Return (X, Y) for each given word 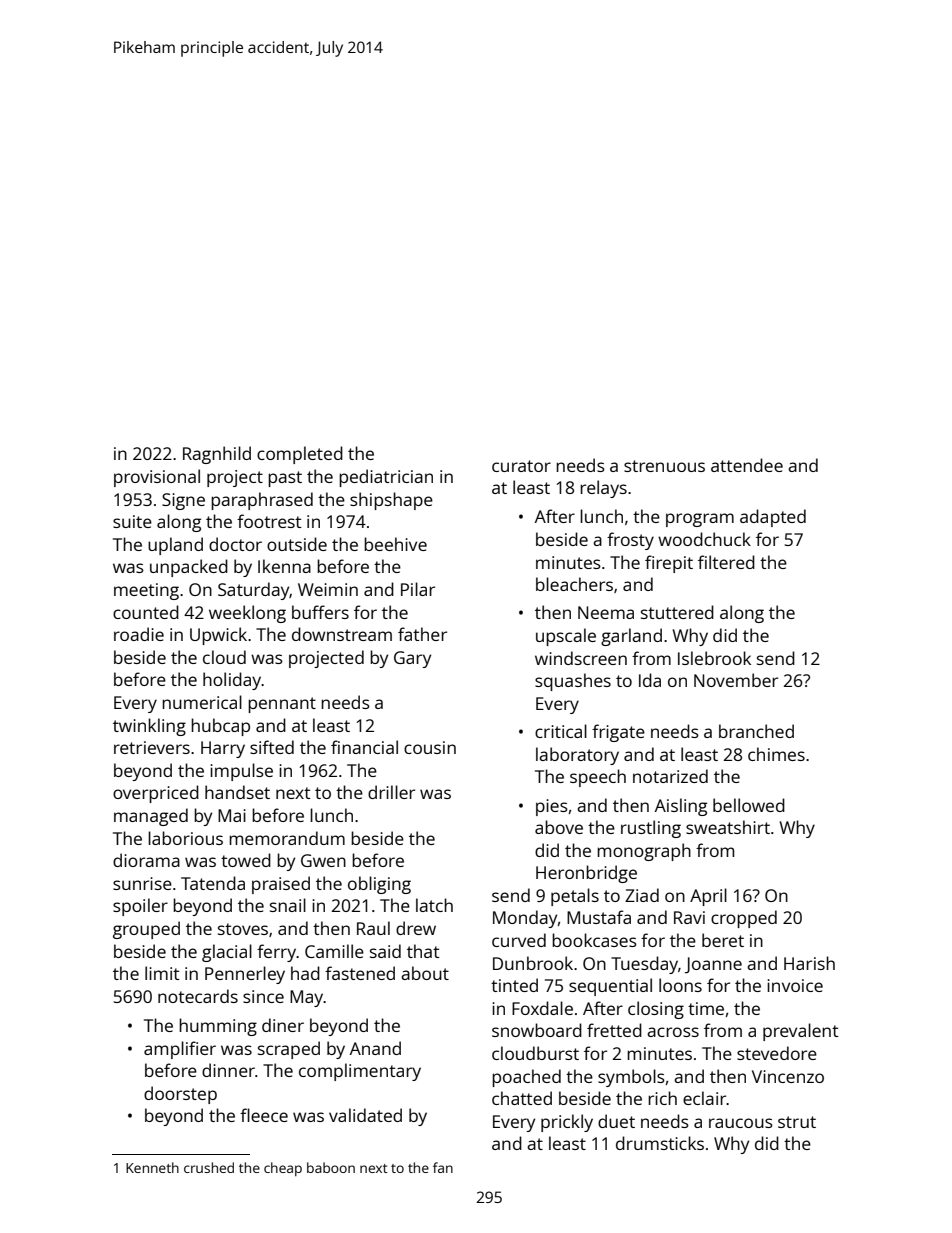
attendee (747, 465)
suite (132, 521)
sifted (272, 747)
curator (521, 466)
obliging (379, 885)
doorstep (180, 1095)
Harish (809, 963)
